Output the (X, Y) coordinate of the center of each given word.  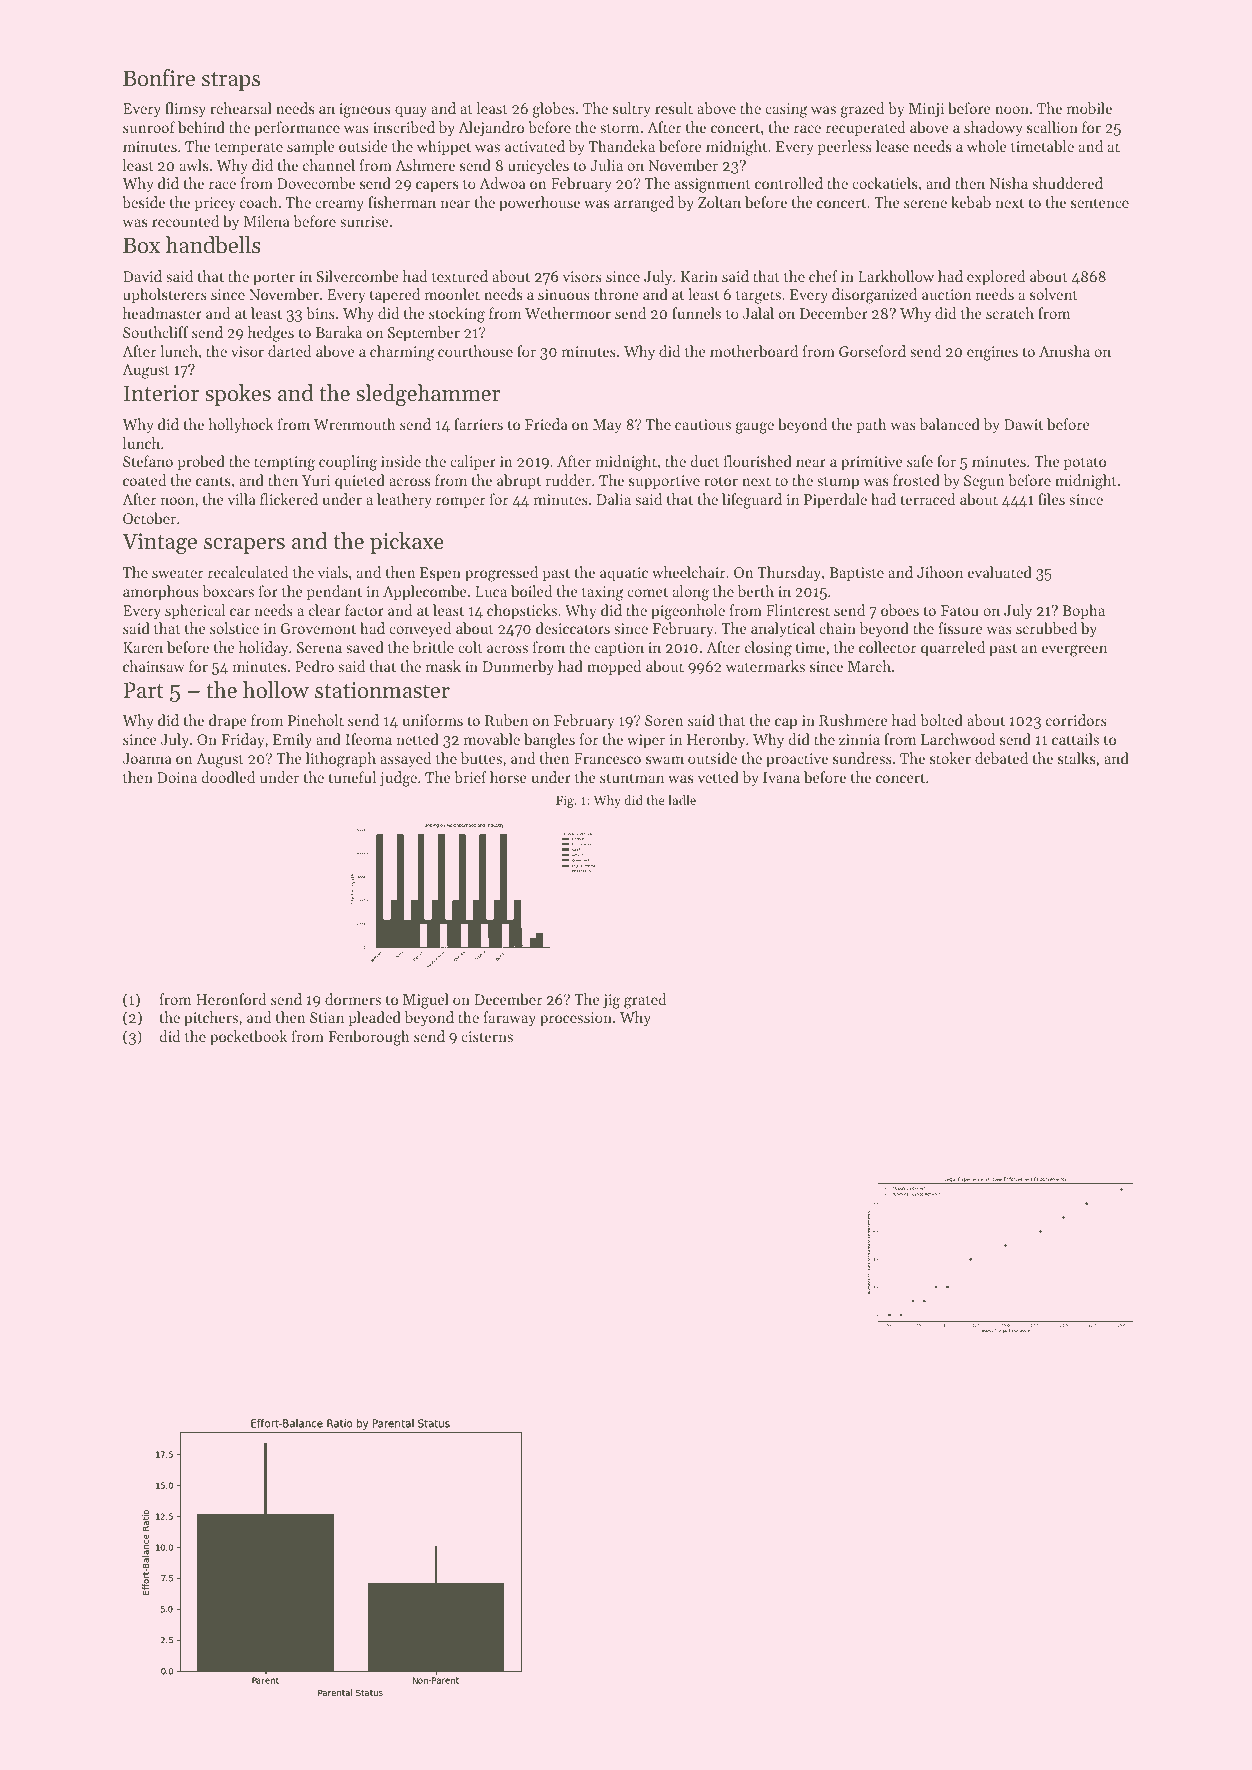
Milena (267, 221)
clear (325, 610)
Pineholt (316, 720)
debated (1001, 758)
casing (786, 110)
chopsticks (522, 611)
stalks (1076, 758)
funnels (696, 313)
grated (645, 1001)
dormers (353, 999)
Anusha (1064, 351)
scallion (1052, 127)
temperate (249, 148)
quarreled (953, 649)
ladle (682, 800)
